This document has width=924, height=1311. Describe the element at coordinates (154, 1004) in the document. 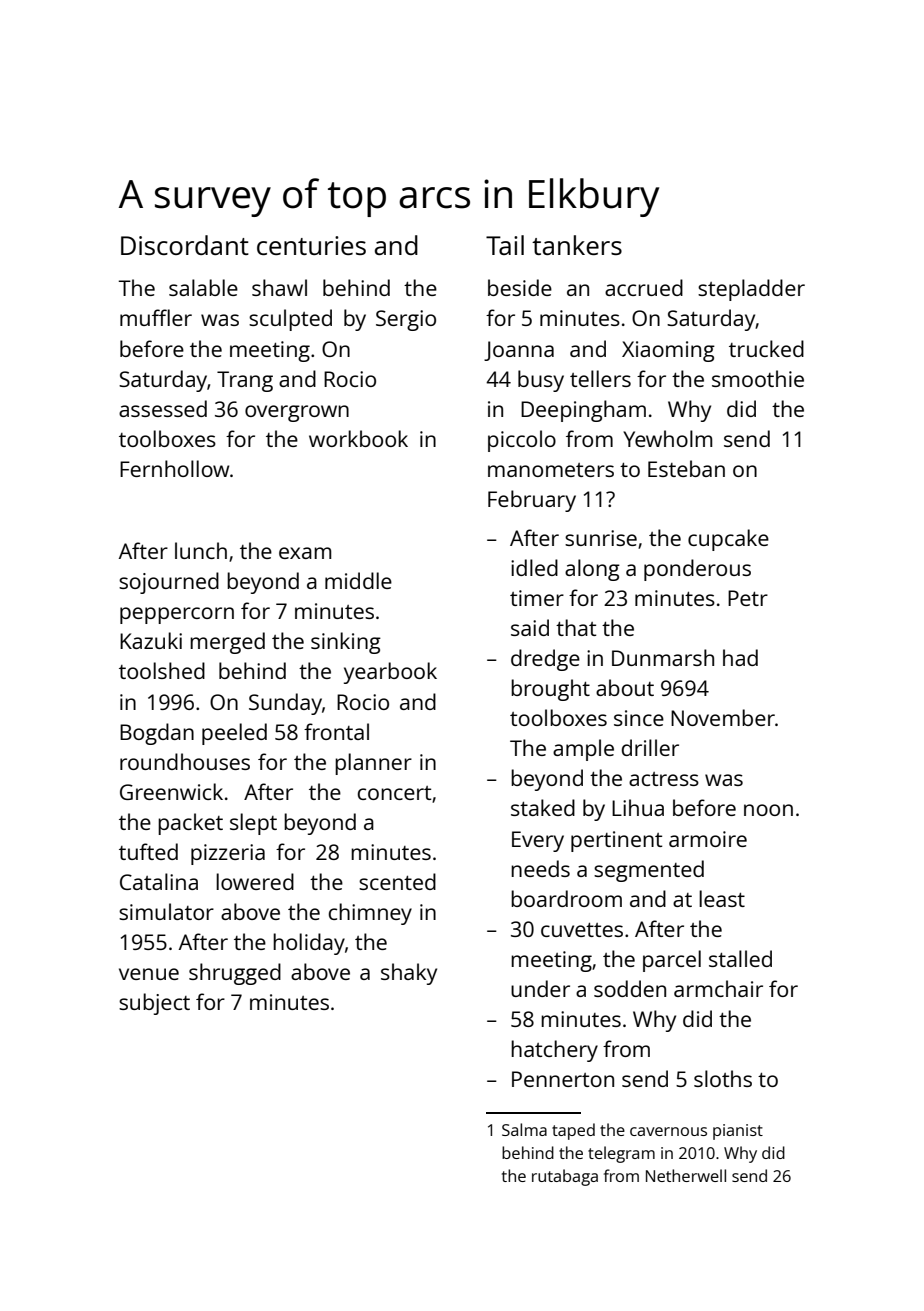

I see `subject` at that location.
